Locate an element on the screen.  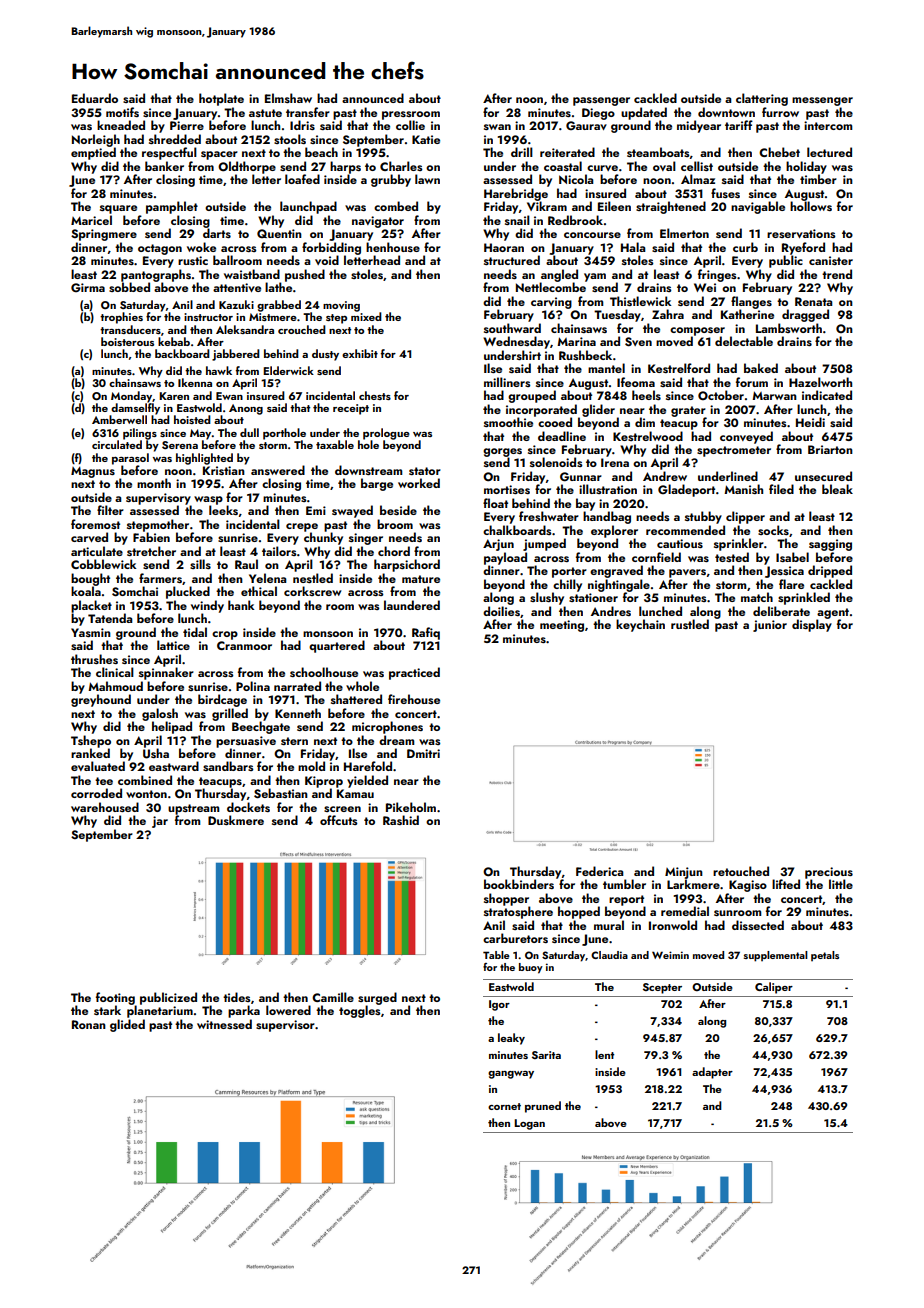
remedial is located at coordinates (685, 911).
